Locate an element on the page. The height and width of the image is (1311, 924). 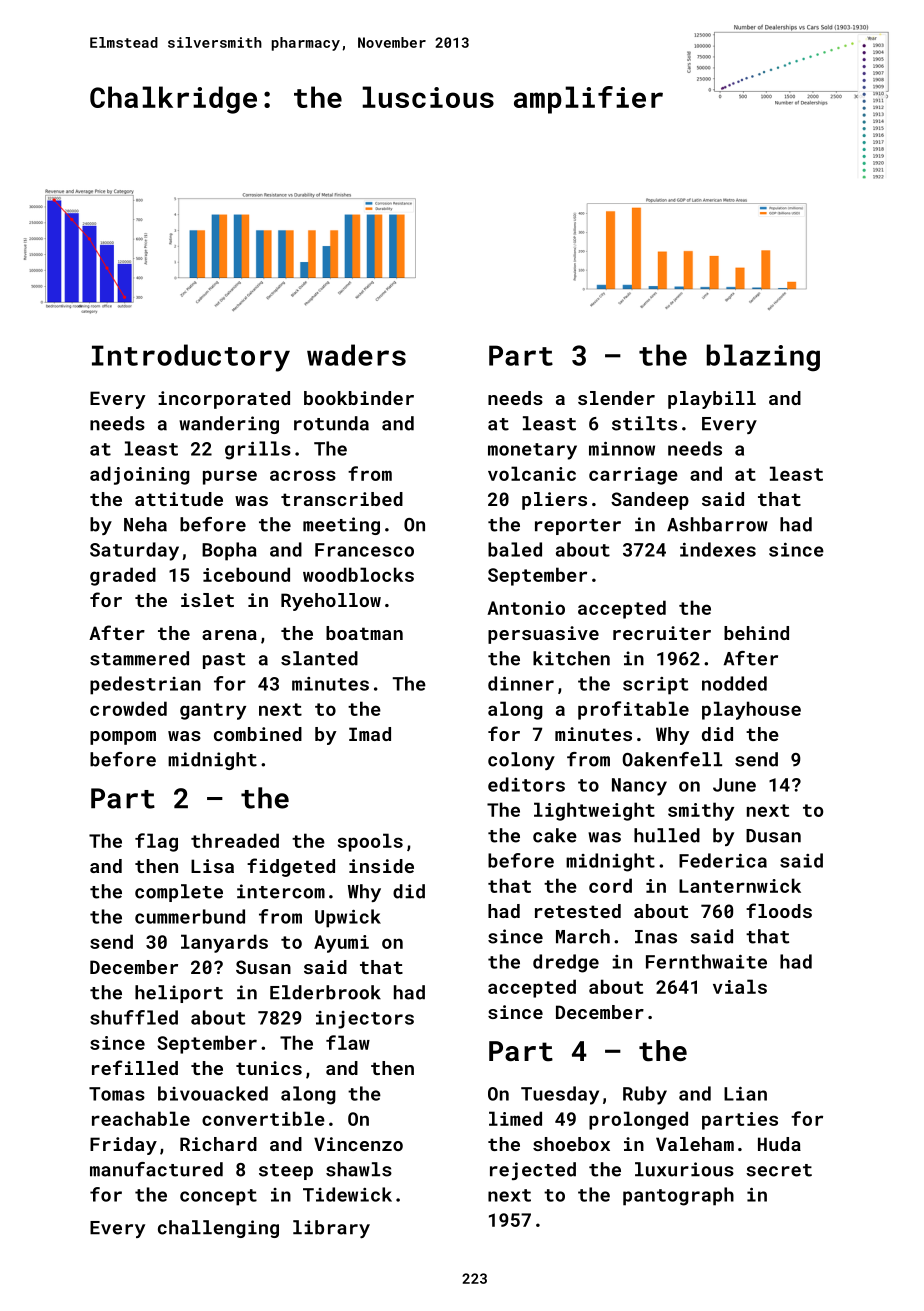
threaded is located at coordinates (235, 840).
